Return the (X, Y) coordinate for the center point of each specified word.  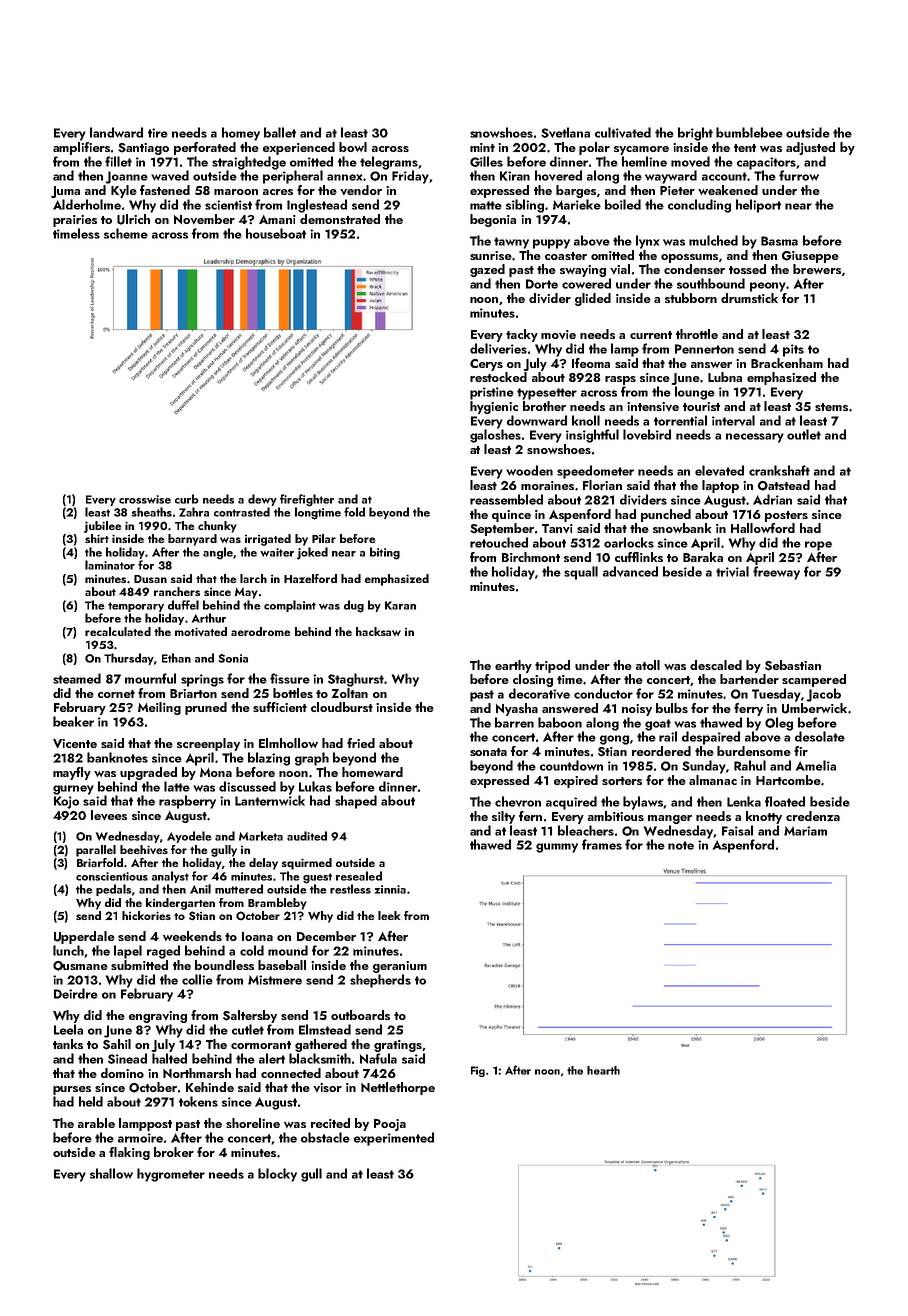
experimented (394, 1139)
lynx (647, 242)
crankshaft (779, 470)
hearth (603, 1070)
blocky (277, 1175)
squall (581, 573)
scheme (126, 233)
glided (593, 299)
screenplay (208, 744)
